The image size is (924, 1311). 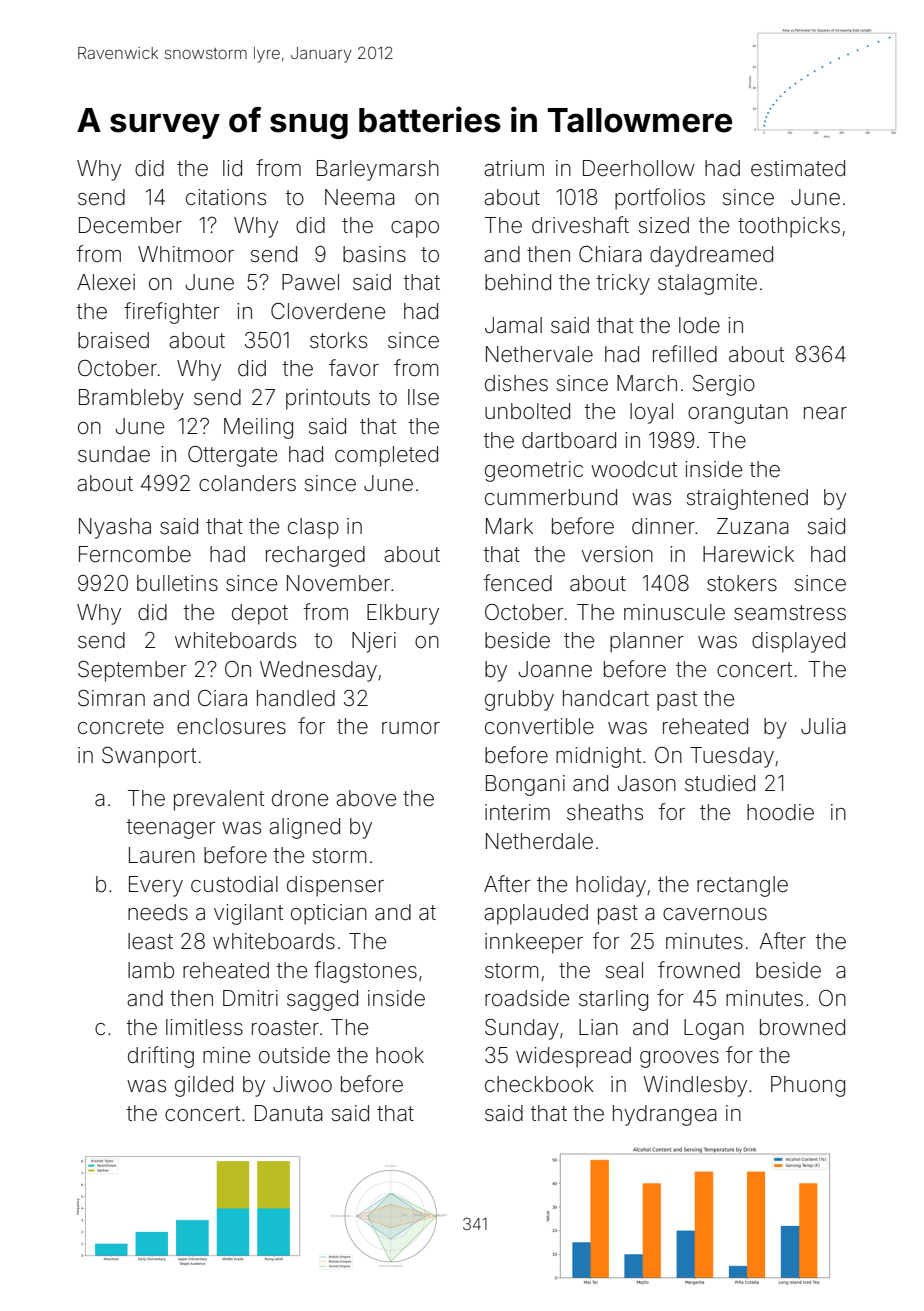 I want to click on citations, so click(x=226, y=197).
